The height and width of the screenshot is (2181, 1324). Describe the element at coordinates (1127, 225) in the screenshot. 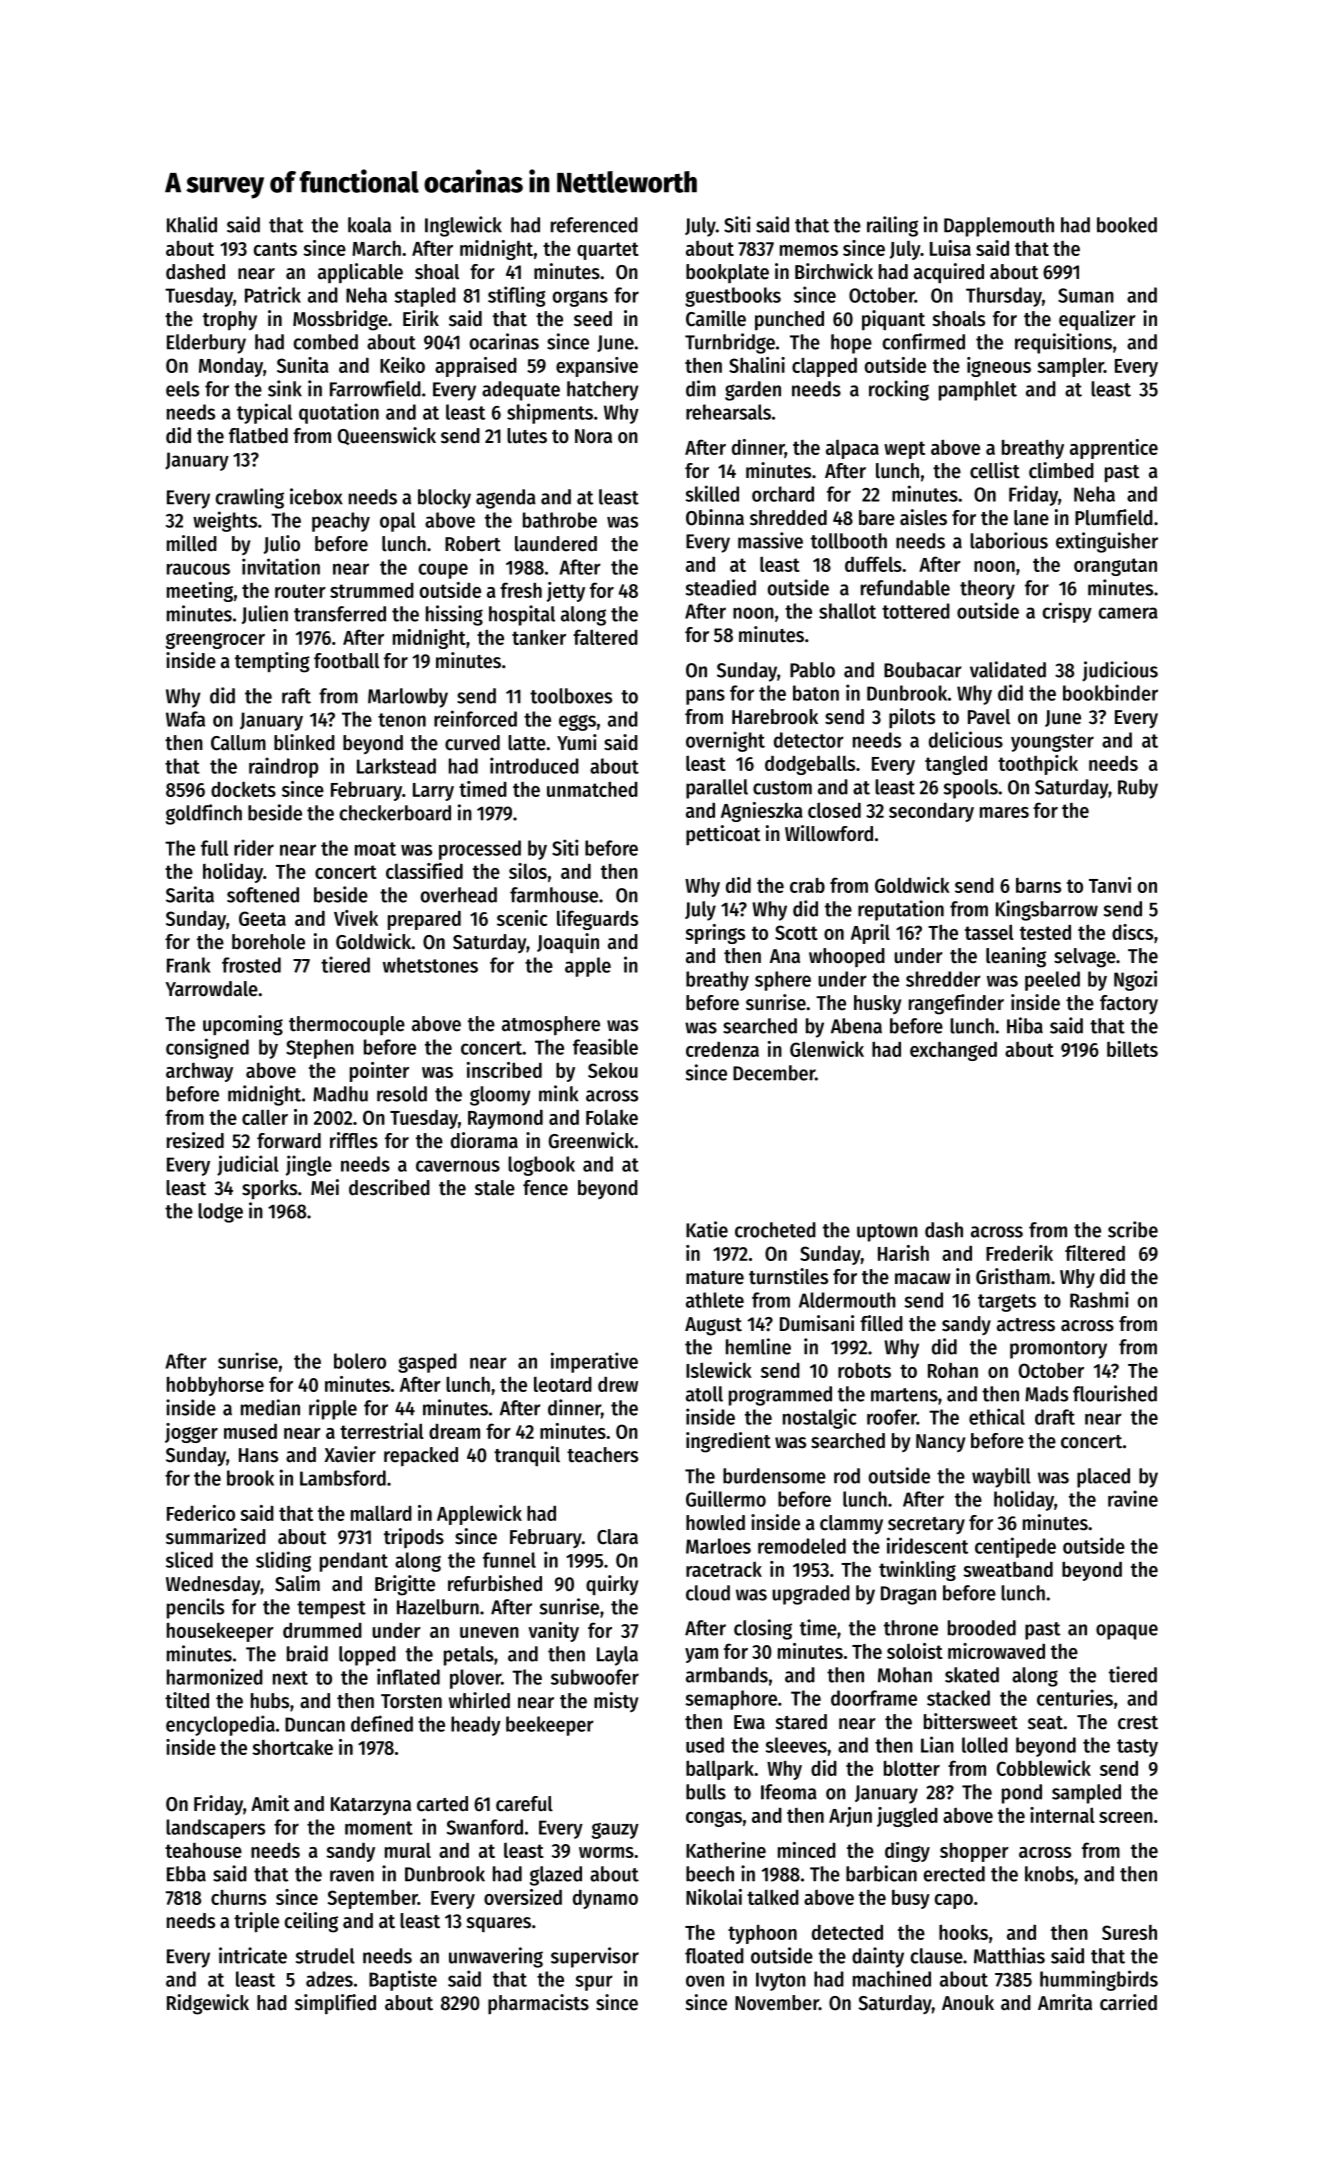

I see `booked` at that location.
